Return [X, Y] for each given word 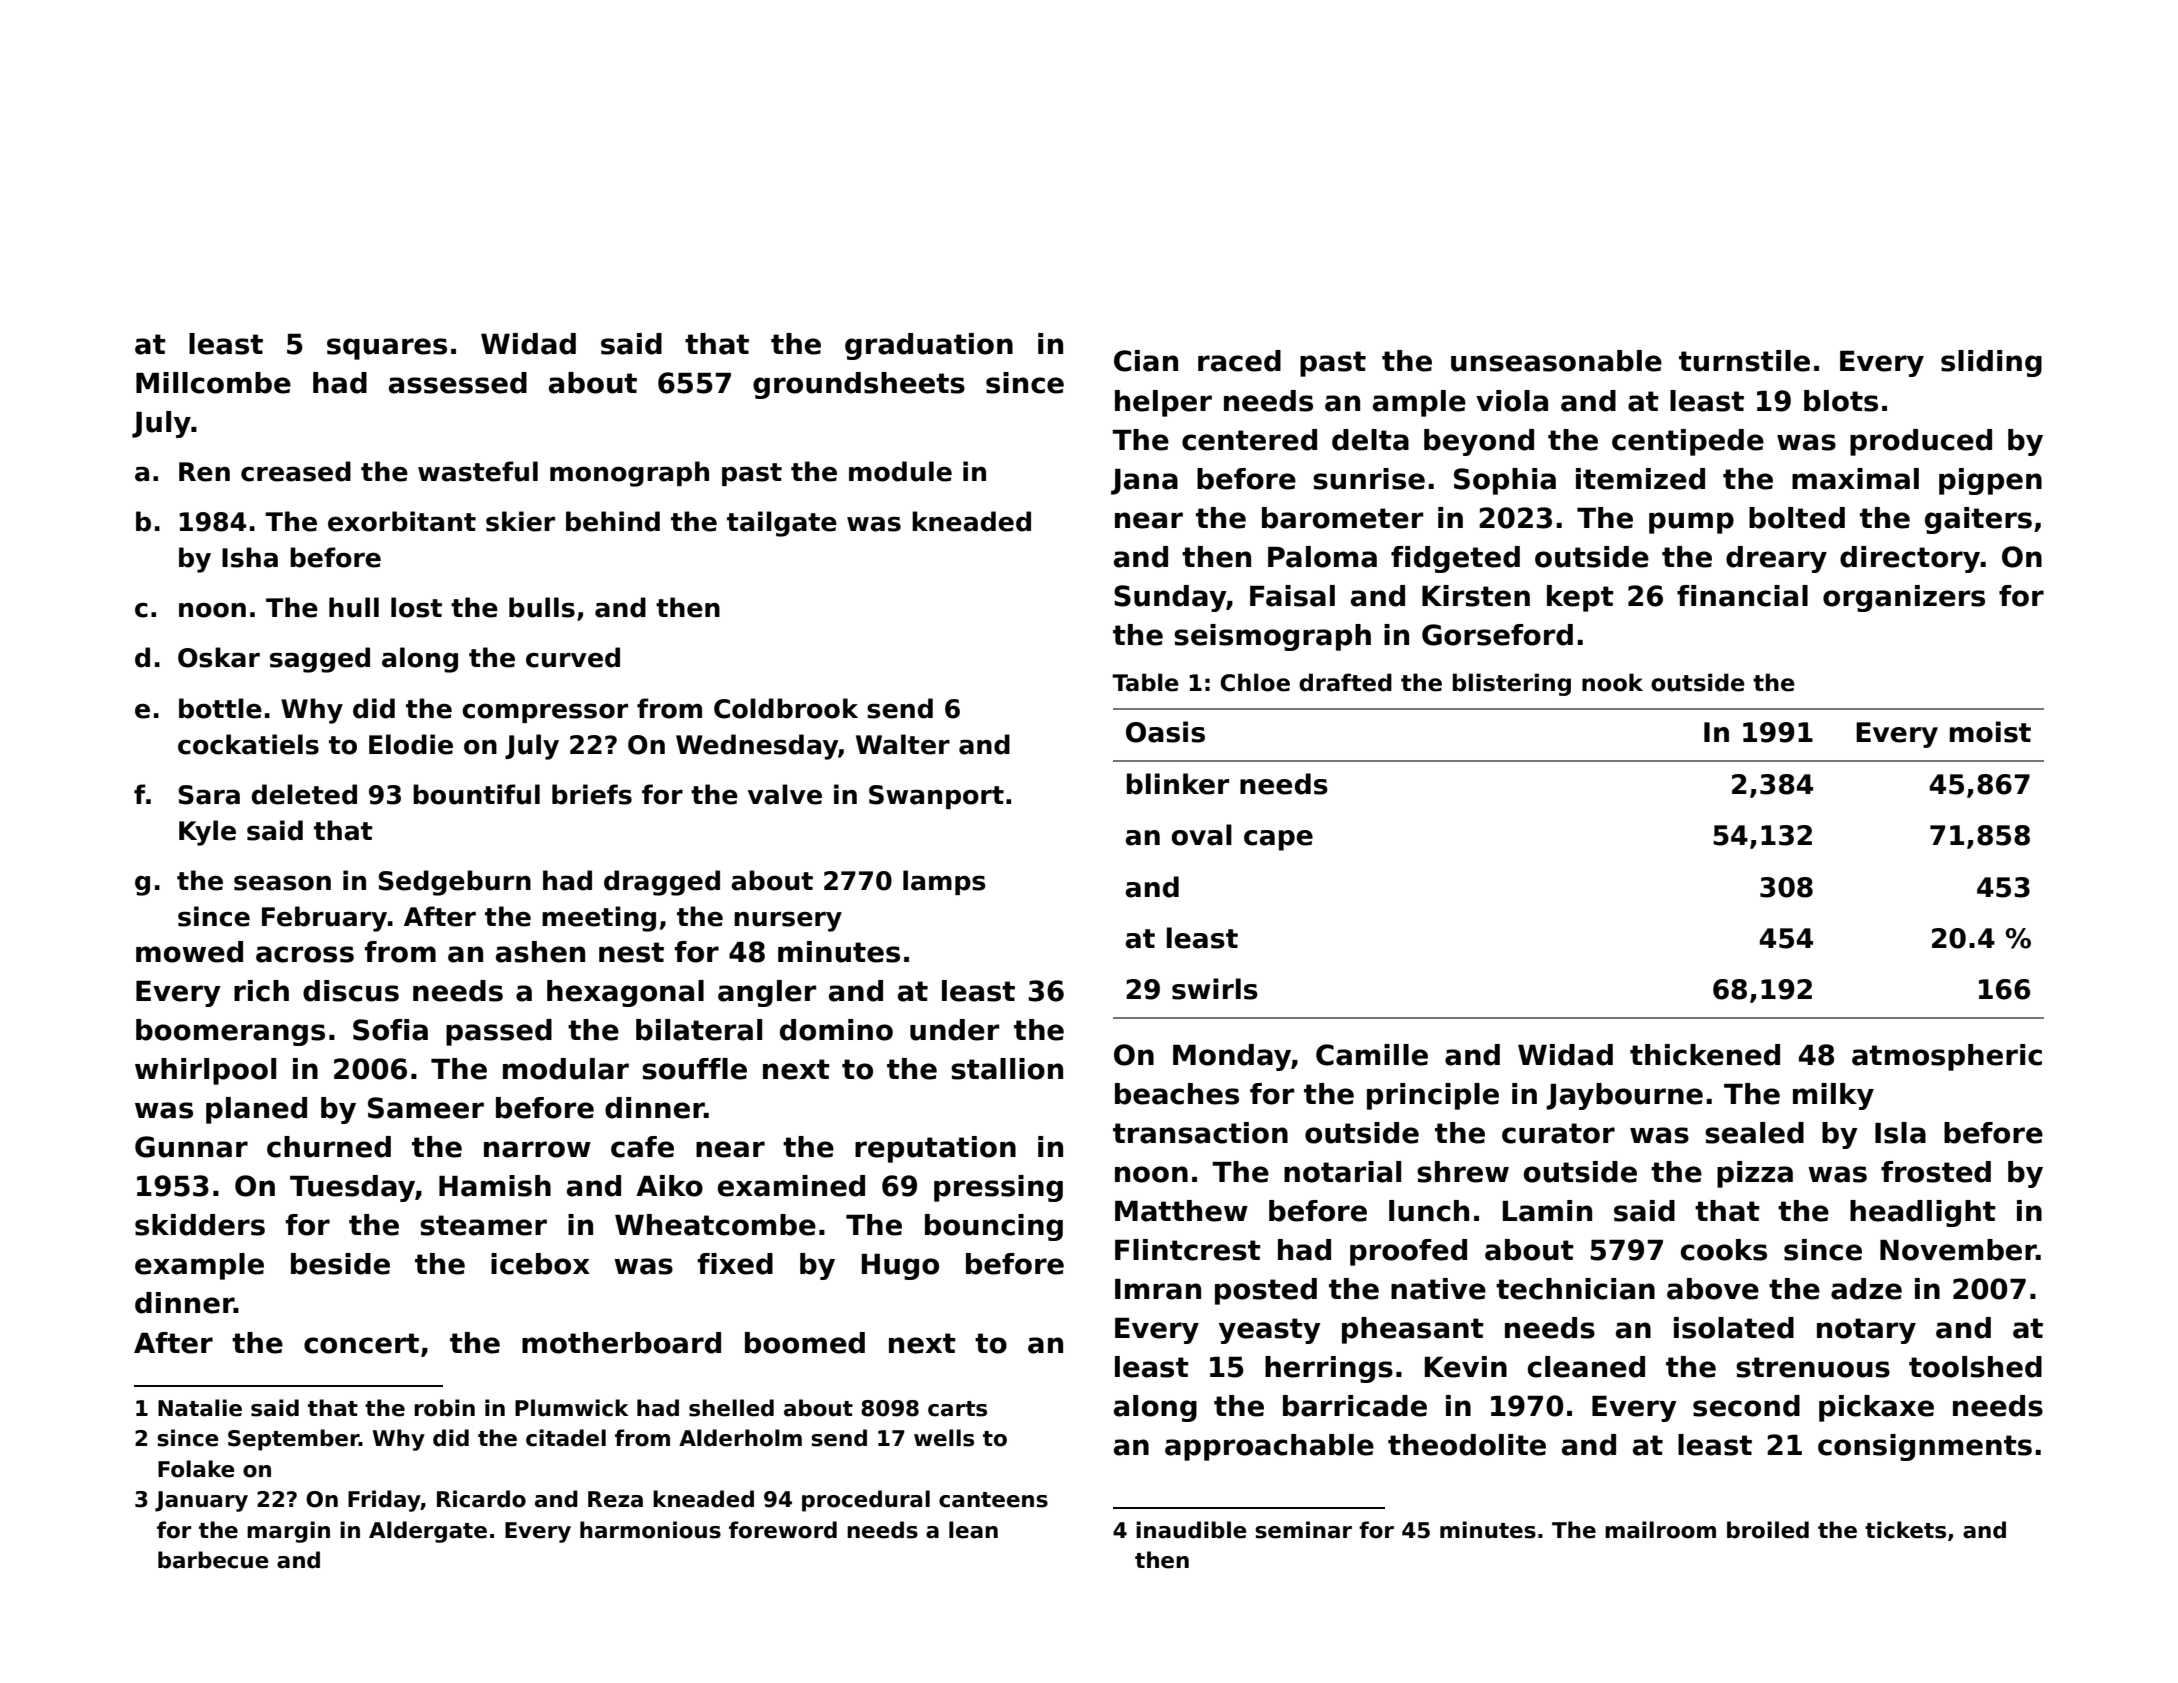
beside [340, 1264]
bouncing [994, 1227]
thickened [1705, 1055]
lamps [944, 882]
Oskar [219, 657]
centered [1249, 440]
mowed [189, 952]
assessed [458, 383]
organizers [1904, 598]
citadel [566, 1438]
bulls [542, 607]
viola [1512, 401]
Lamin [1547, 1211]
